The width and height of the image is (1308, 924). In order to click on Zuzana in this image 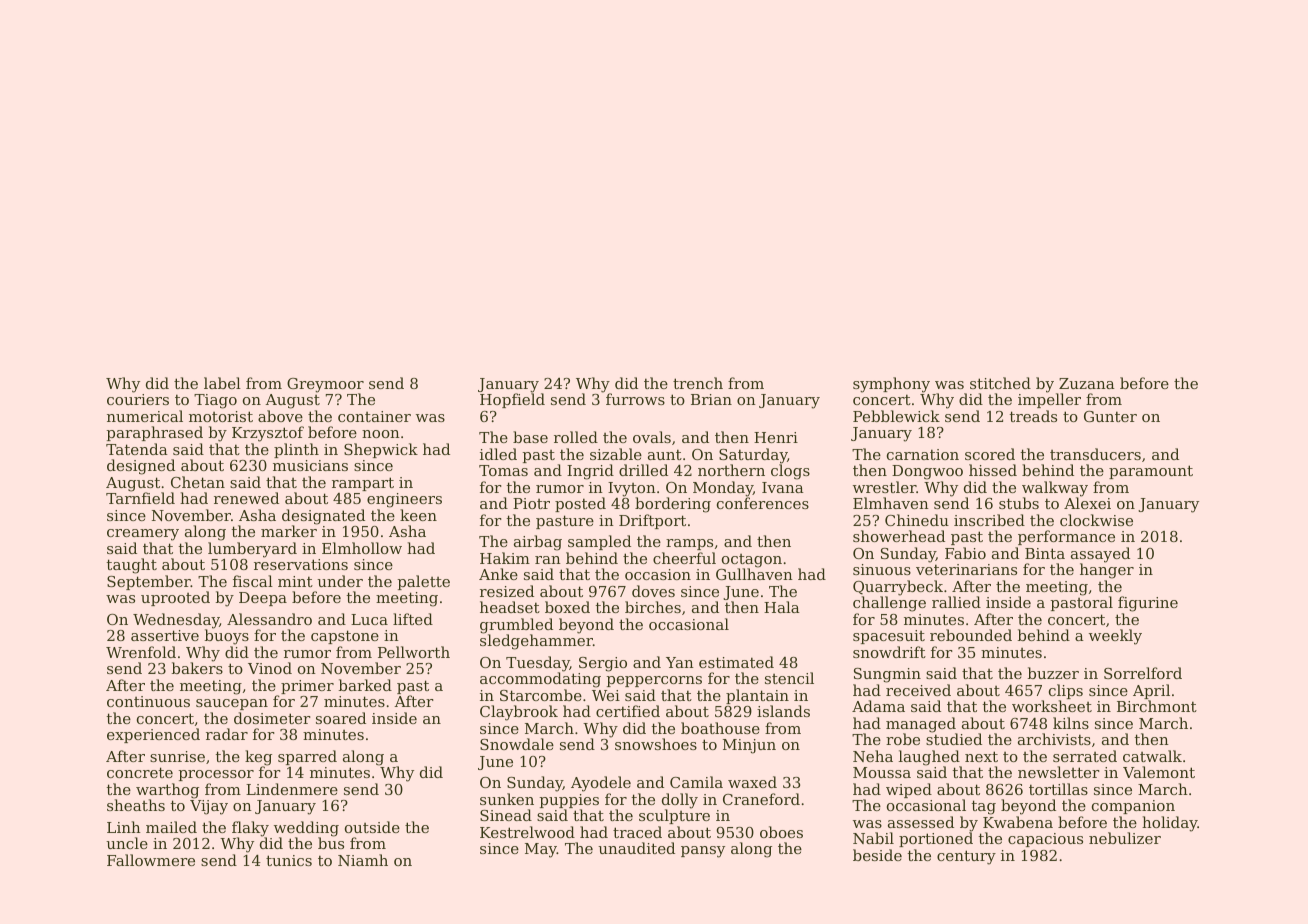, I will do `click(1087, 383)`.
